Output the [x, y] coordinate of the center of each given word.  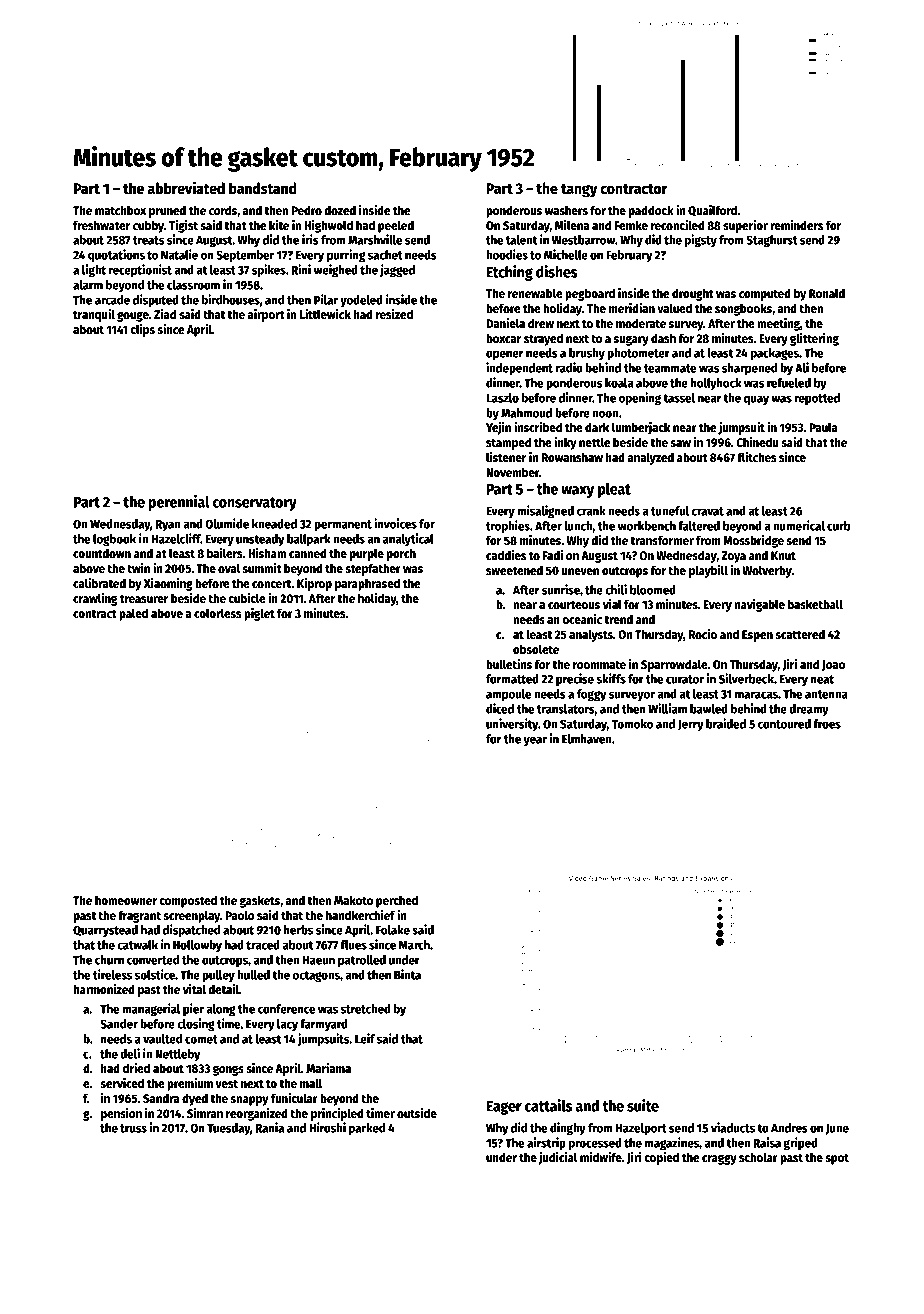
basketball [815, 604]
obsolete [536, 649]
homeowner [126, 900]
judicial [558, 1158]
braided [726, 723]
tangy [579, 191]
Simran [205, 1113]
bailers [225, 553]
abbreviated [186, 187]
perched [397, 901]
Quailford [712, 211]
